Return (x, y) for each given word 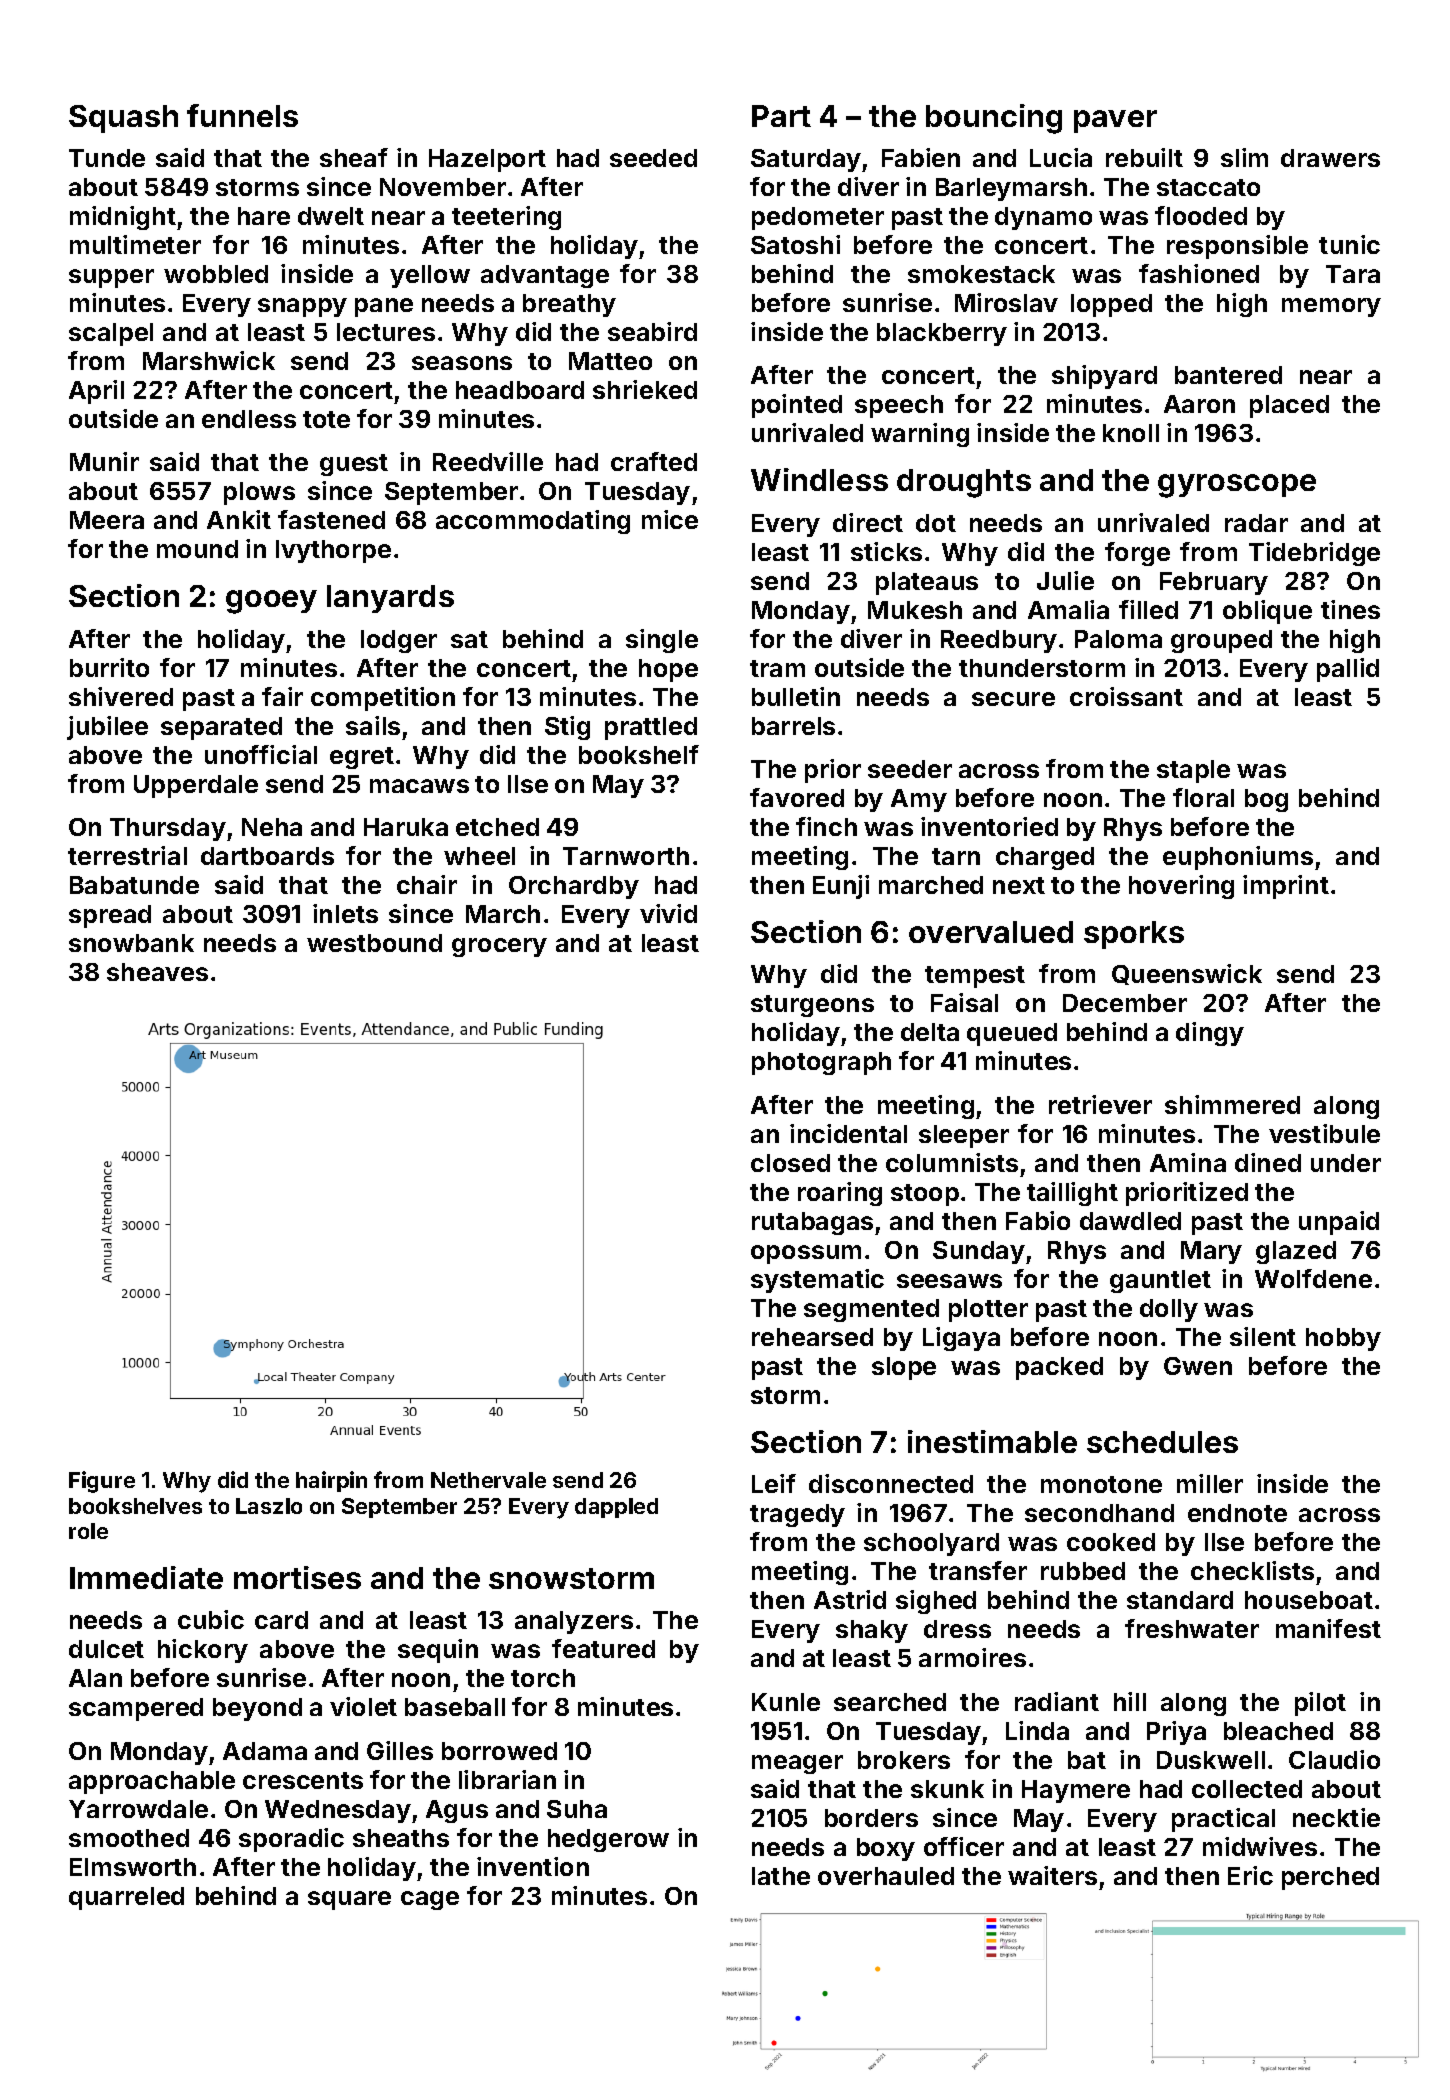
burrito (109, 667)
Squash (123, 119)
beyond (257, 1709)
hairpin (331, 1481)
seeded (653, 158)
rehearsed (812, 1337)
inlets (345, 913)
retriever (1100, 1104)
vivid (668, 913)
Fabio (1038, 1220)
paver (1115, 121)
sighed (936, 1602)
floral (1203, 797)
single (662, 641)
